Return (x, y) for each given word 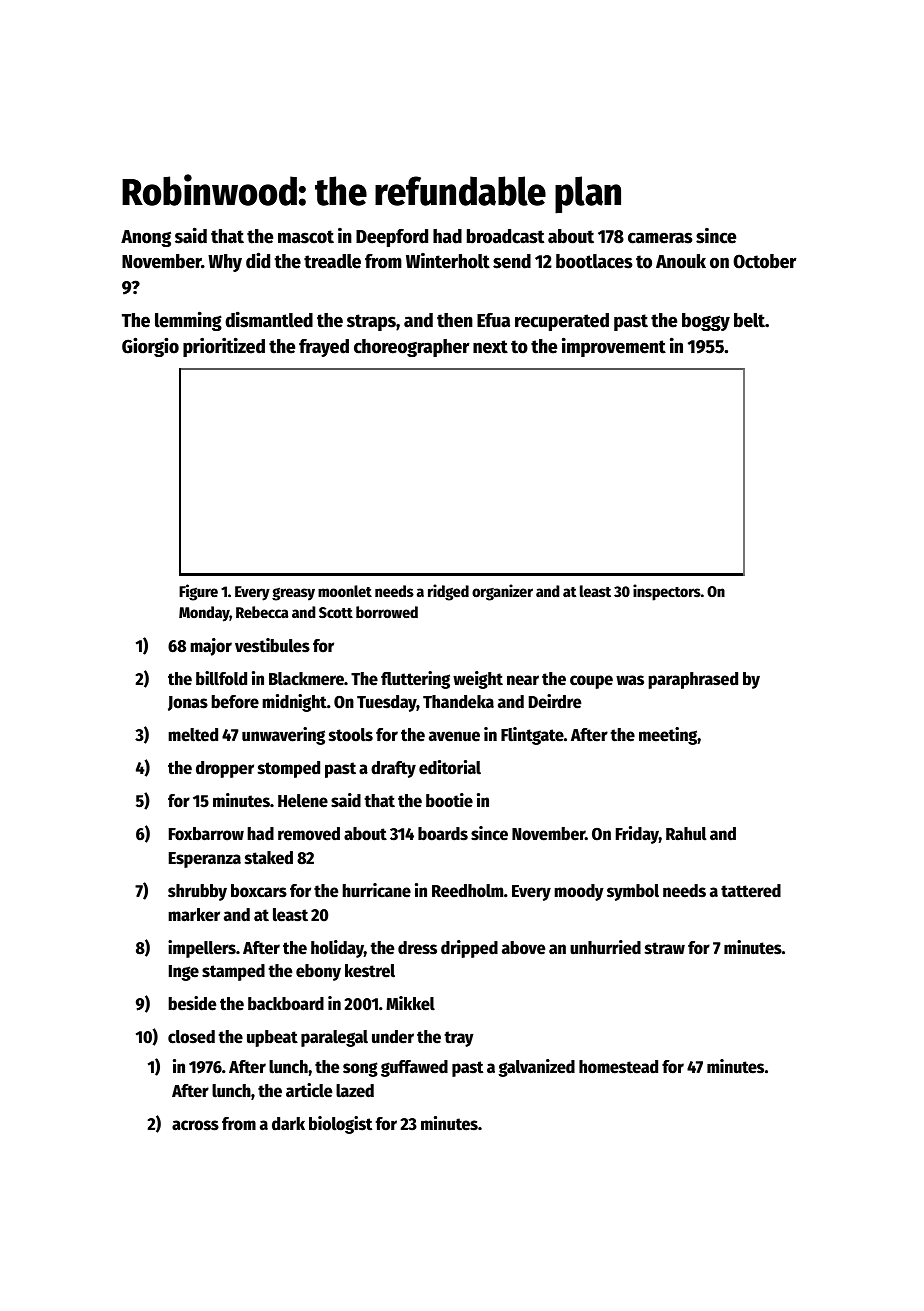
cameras (660, 238)
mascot (306, 237)
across (195, 1125)
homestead (618, 1067)
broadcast (505, 236)
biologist (340, 1125)
